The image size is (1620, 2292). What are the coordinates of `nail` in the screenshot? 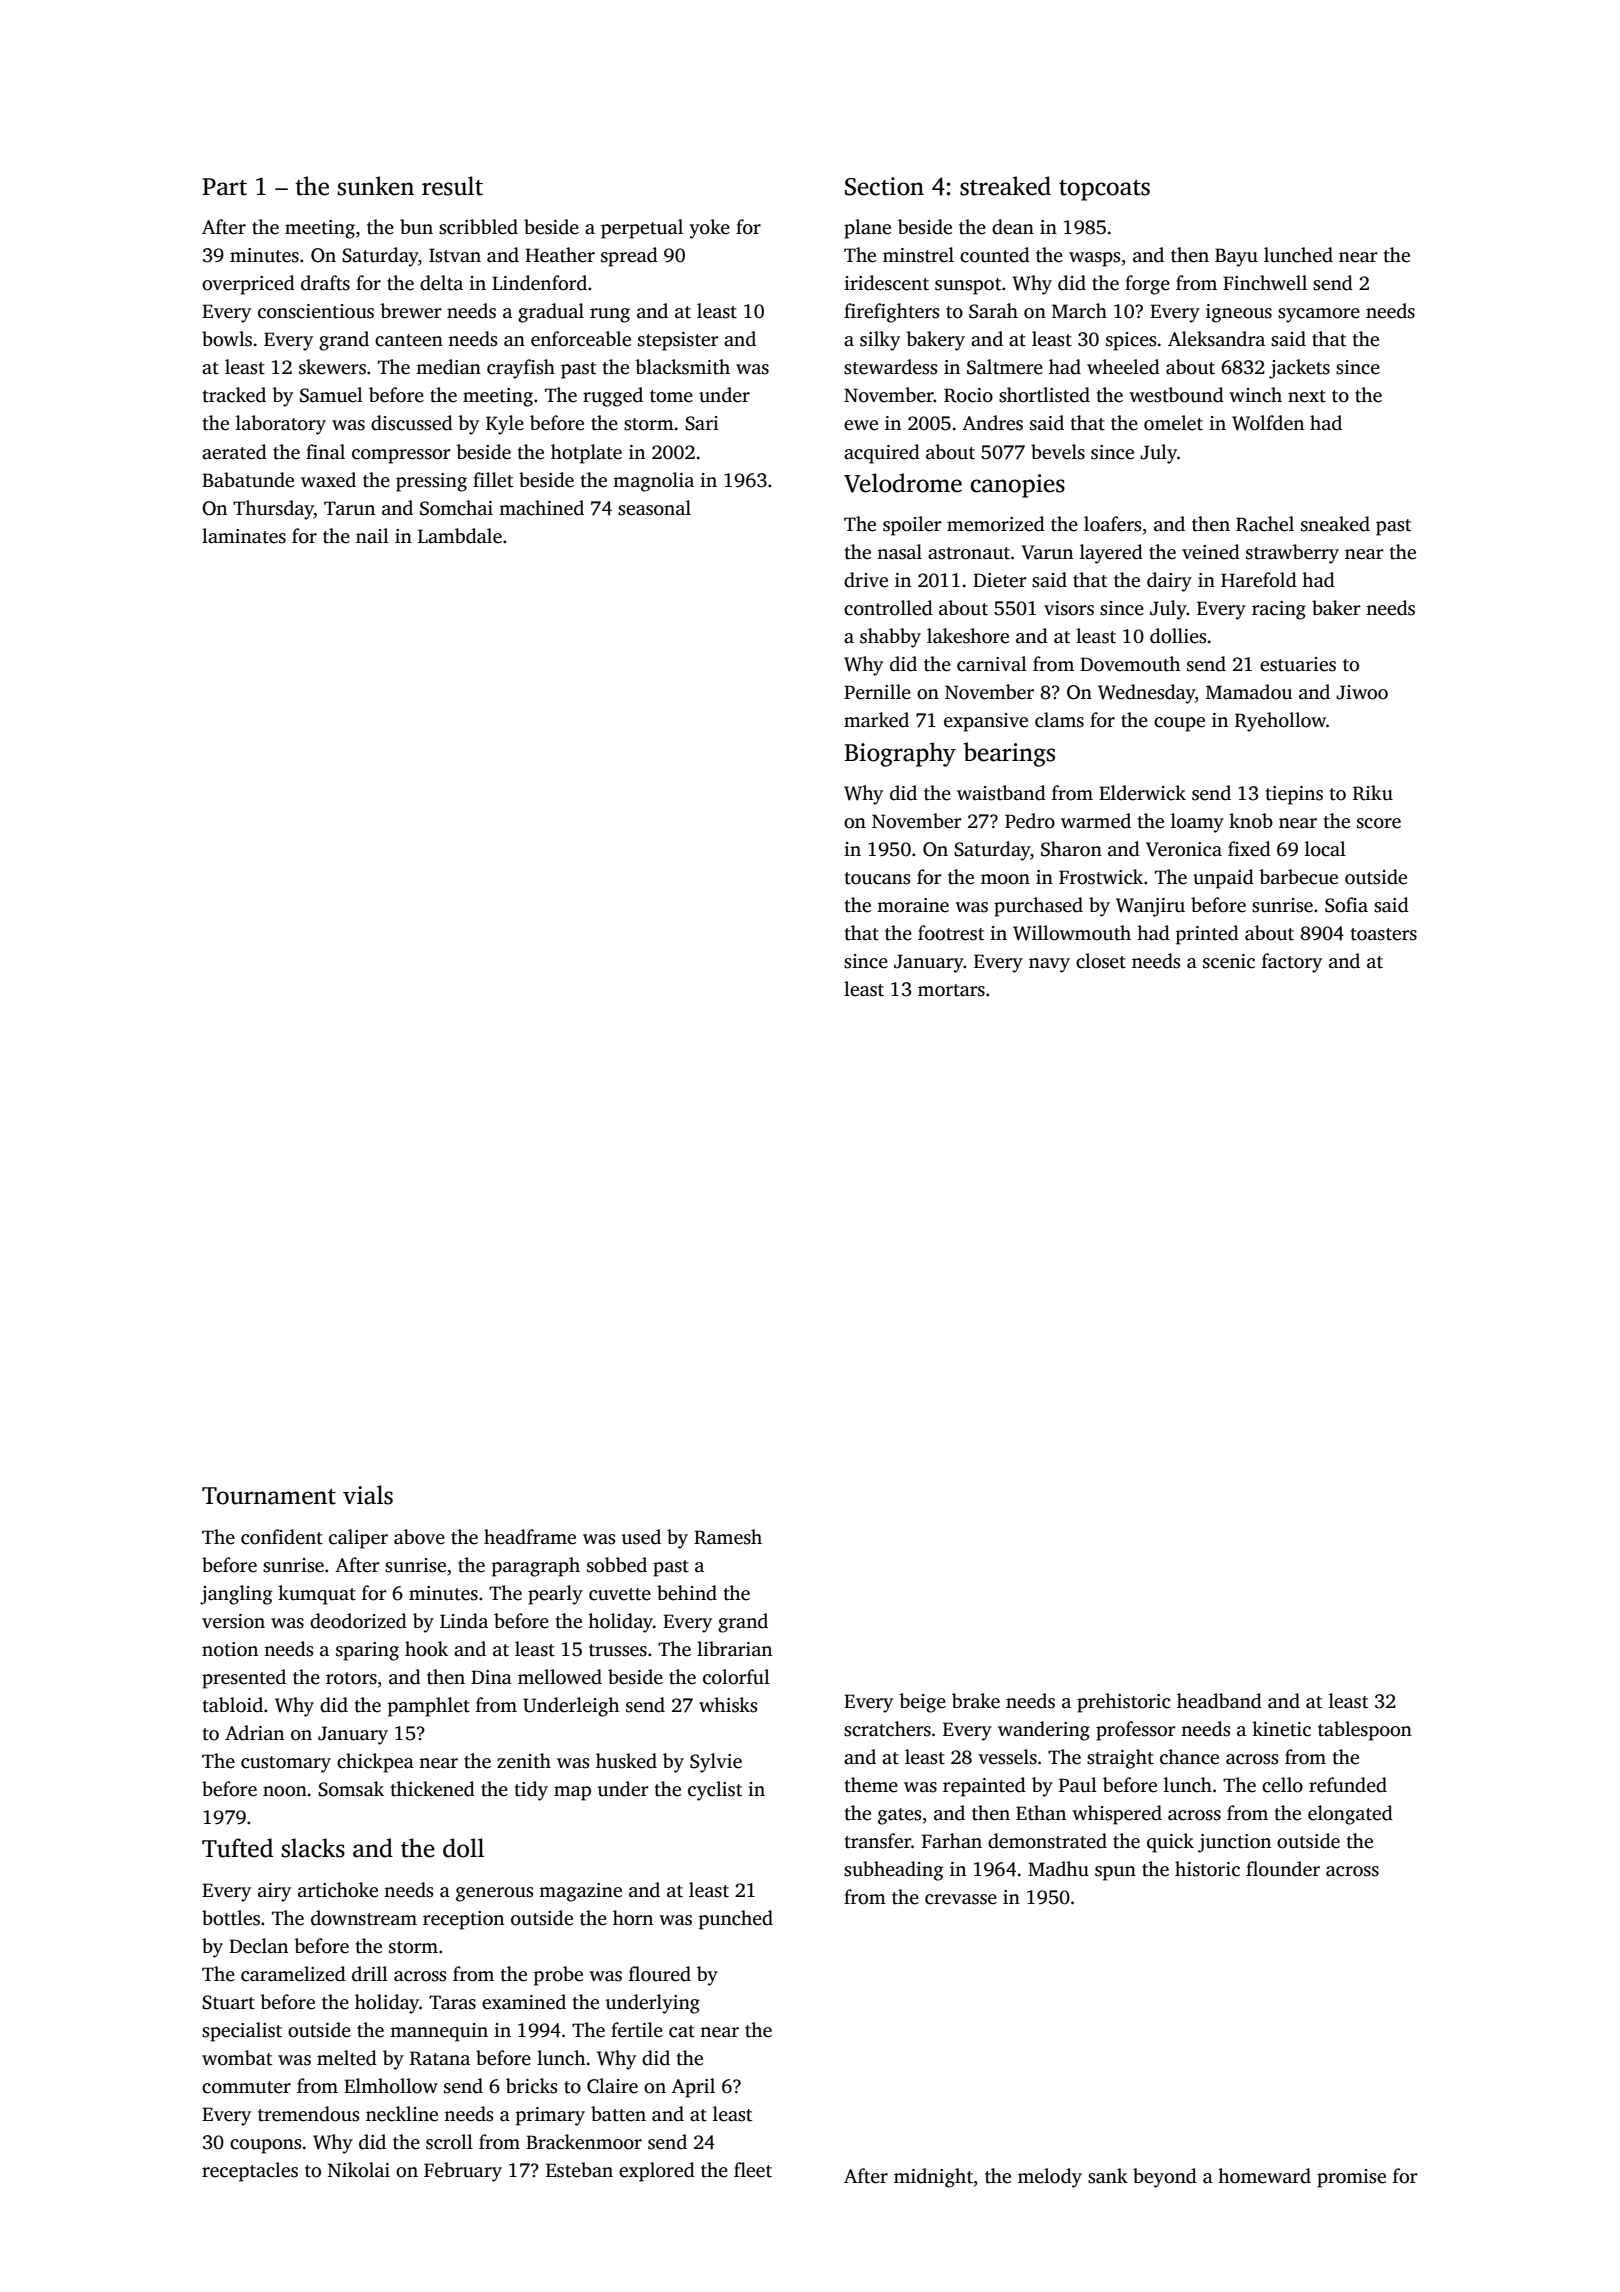 It's located at (372, 536).
